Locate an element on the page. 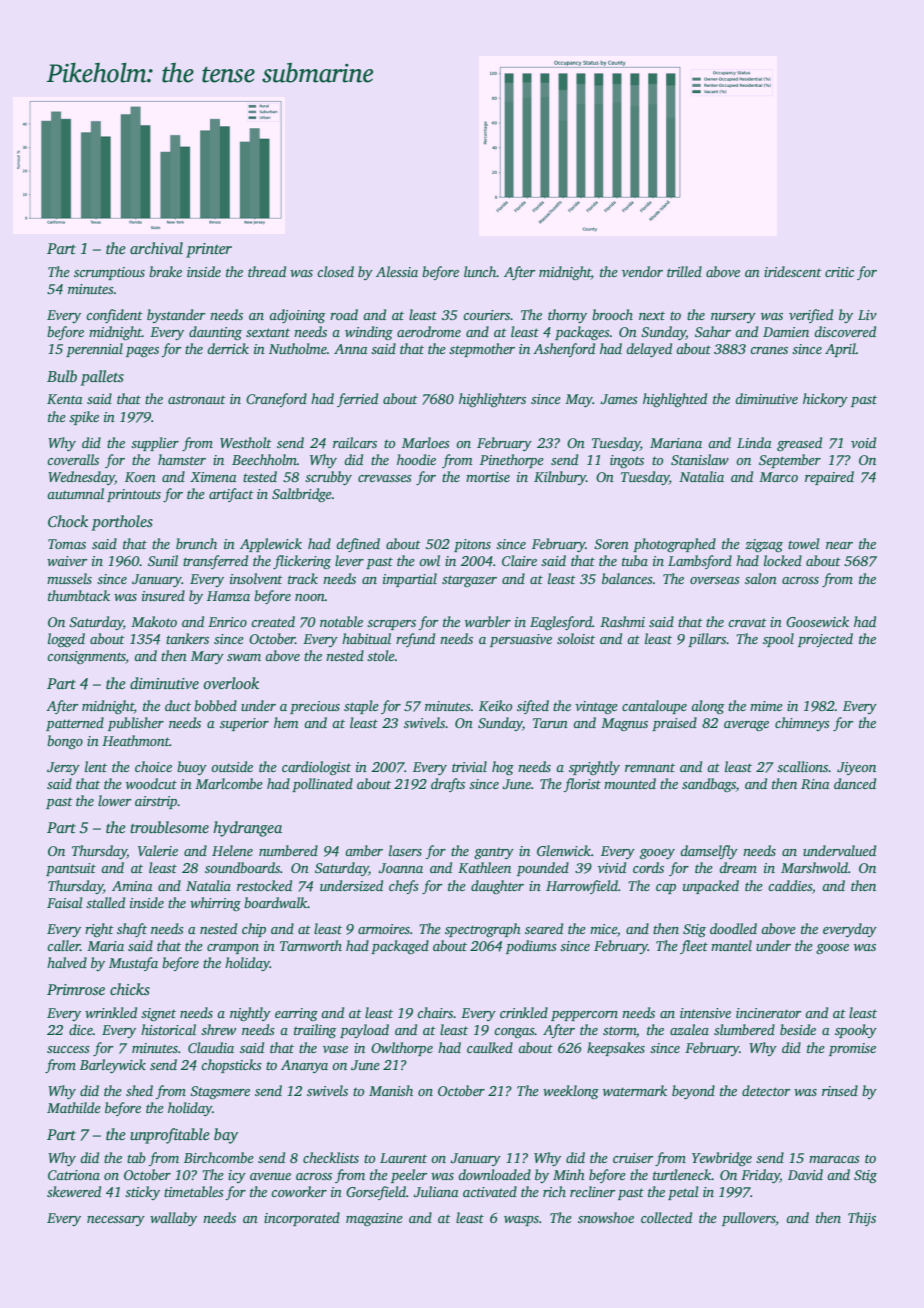 The image size is (924, 1308). Valerie is located at coordinates (158, 850).
